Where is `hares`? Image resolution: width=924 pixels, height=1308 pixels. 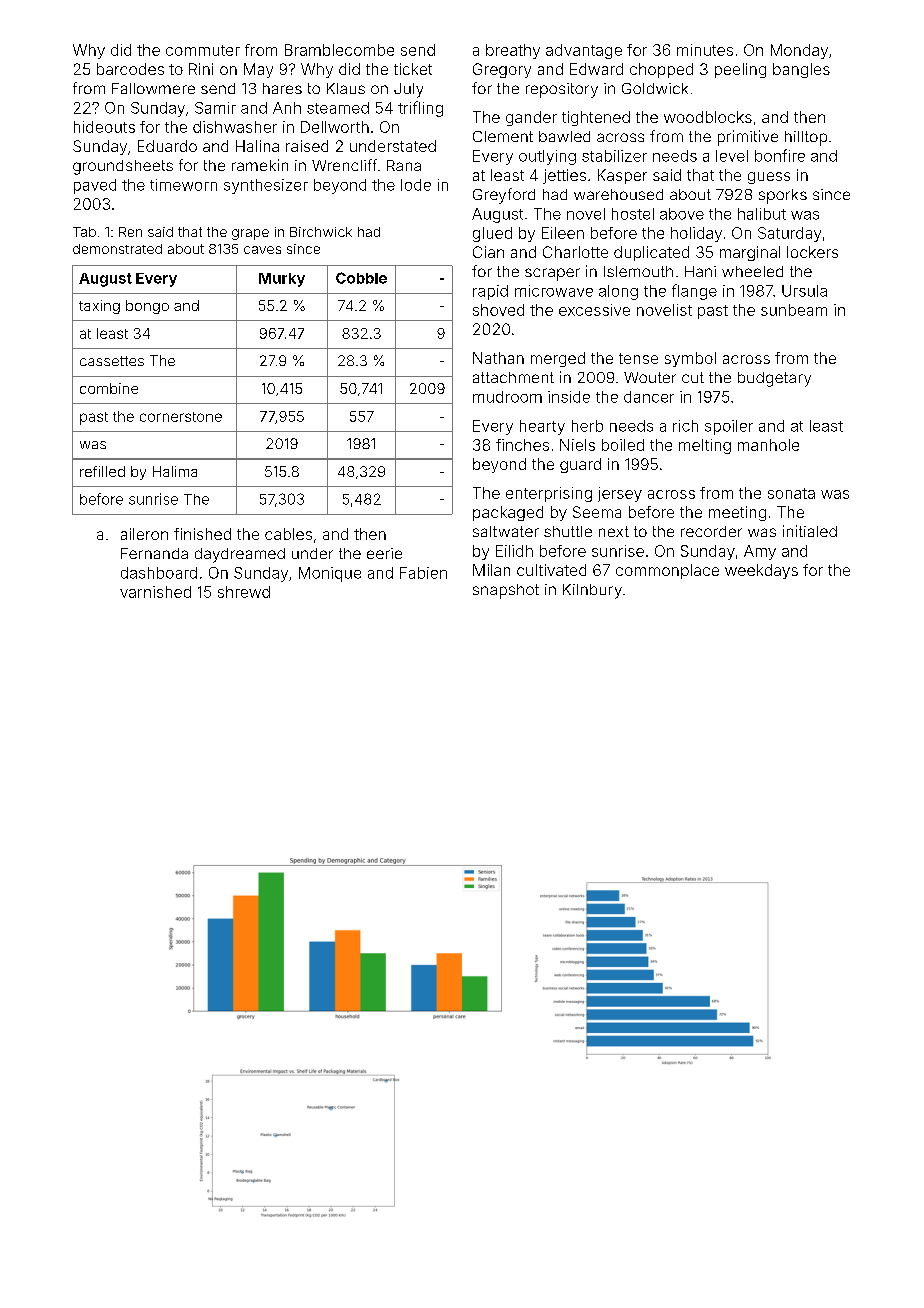 hares is located at coordinates (282, 88).
